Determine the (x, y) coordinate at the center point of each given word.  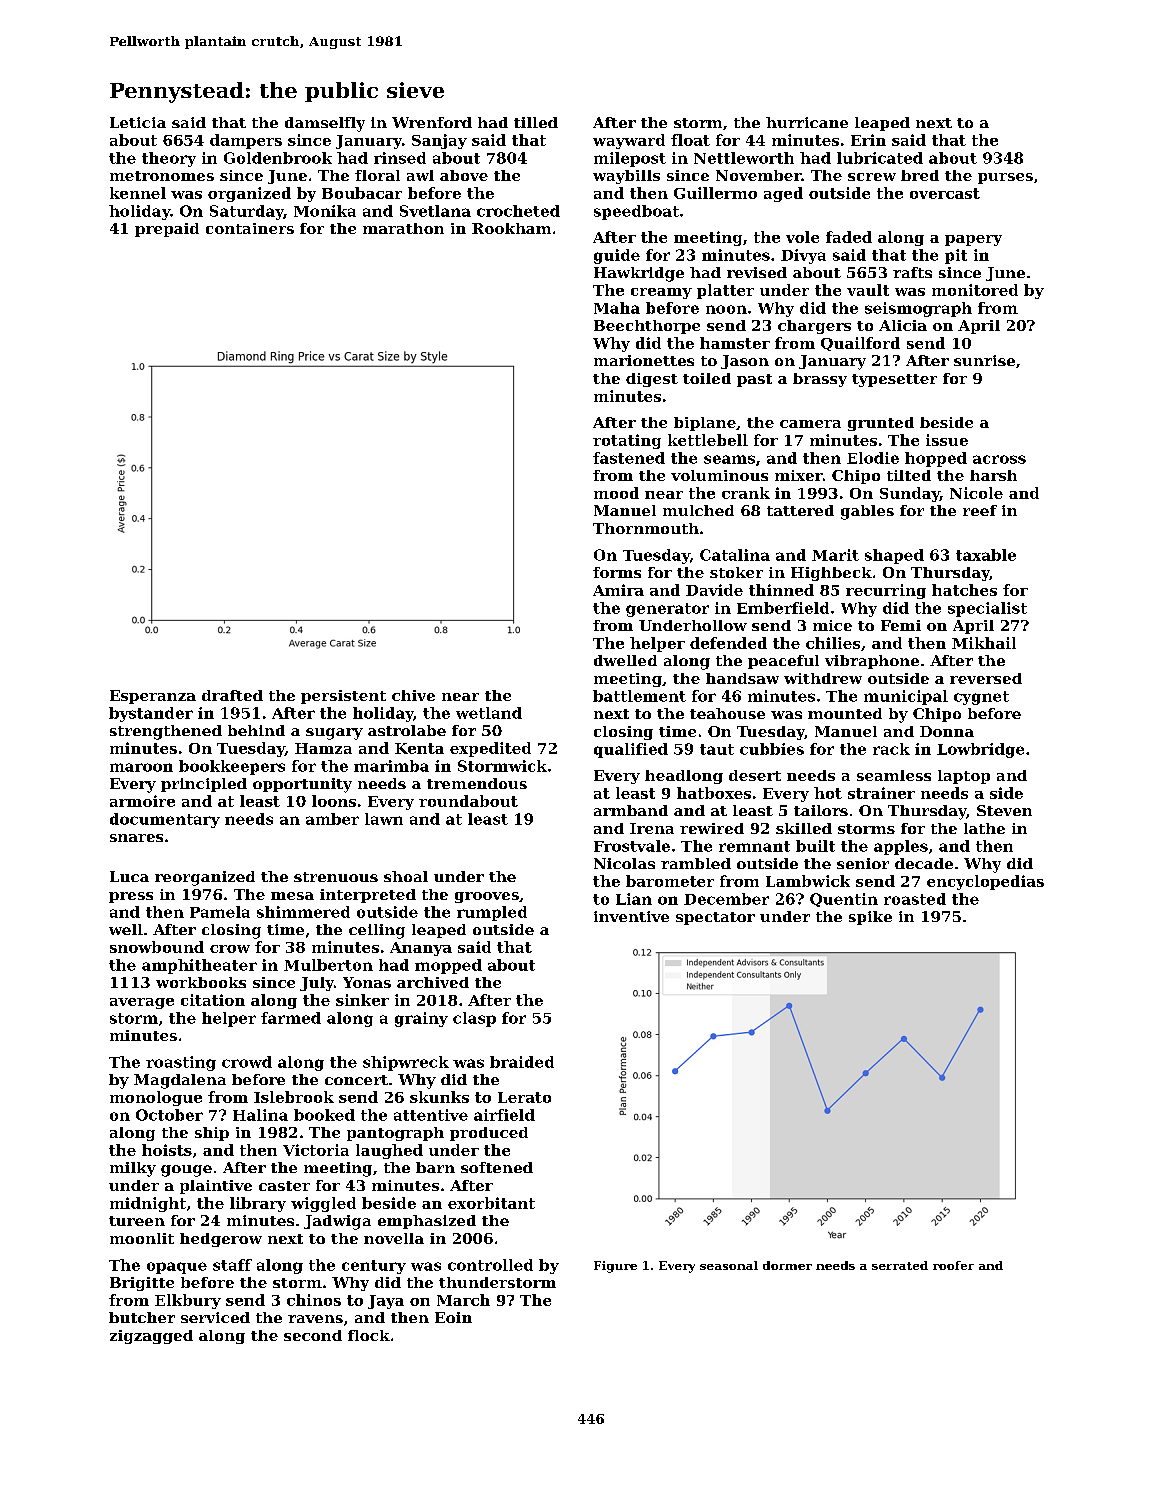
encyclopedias (985, 882)
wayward (629, 141)
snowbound (157, 947)
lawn (384, 819)
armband (631, 810)
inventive (631, 916)
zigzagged (151, 1337)
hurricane (807, 122)
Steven (1004, 810)
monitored (975, 290)
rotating (627, 441)
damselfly (325, 124)
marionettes (644, 360)
